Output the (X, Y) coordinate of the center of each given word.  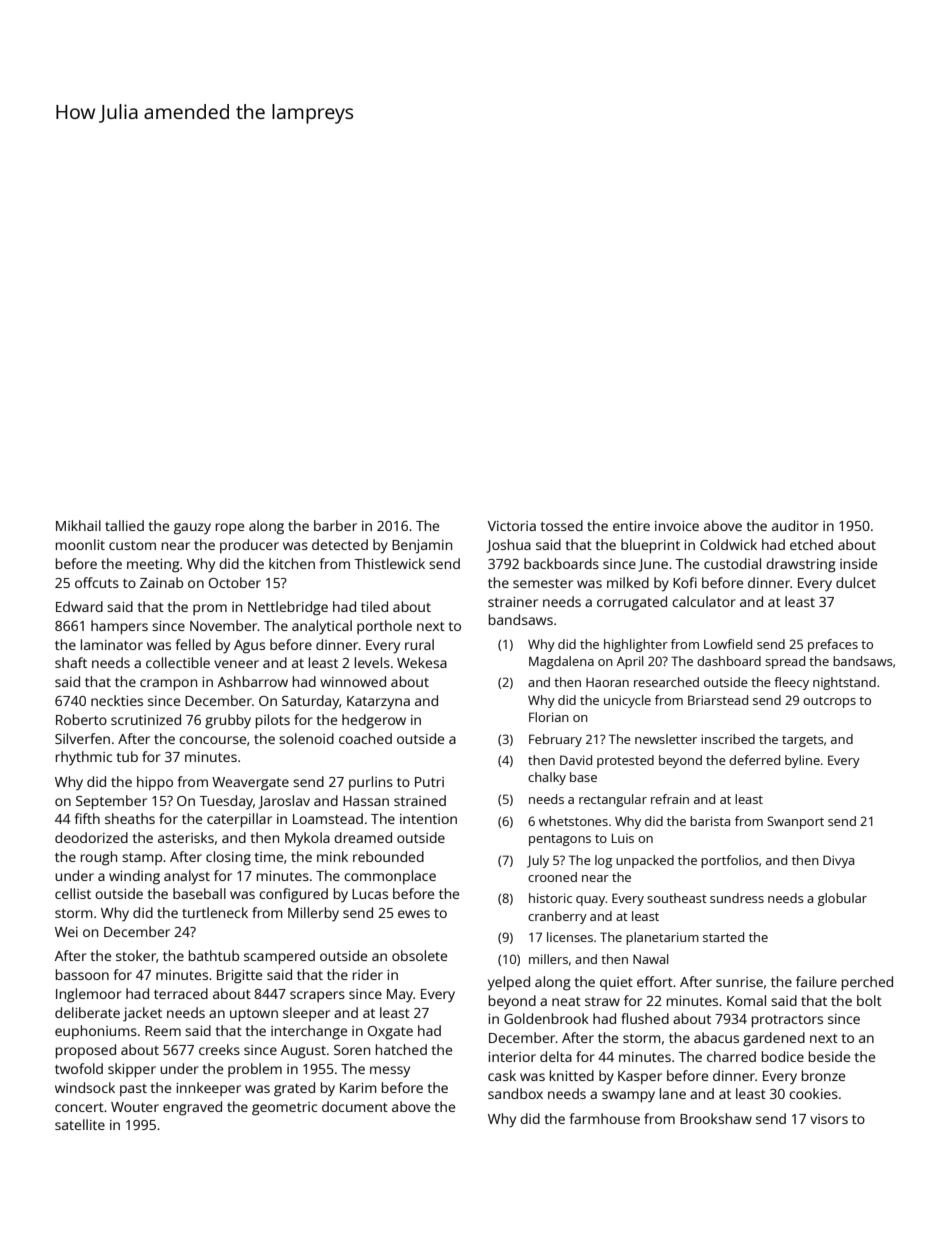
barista (710, 821)
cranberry (557, 917)
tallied (124, 525)
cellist (73, 893)
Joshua (508, 546)
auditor (795, 525)
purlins (371, 783)
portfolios (730, 861)
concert (79, 1107)
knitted (572, 1075)
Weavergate (250, 784)
